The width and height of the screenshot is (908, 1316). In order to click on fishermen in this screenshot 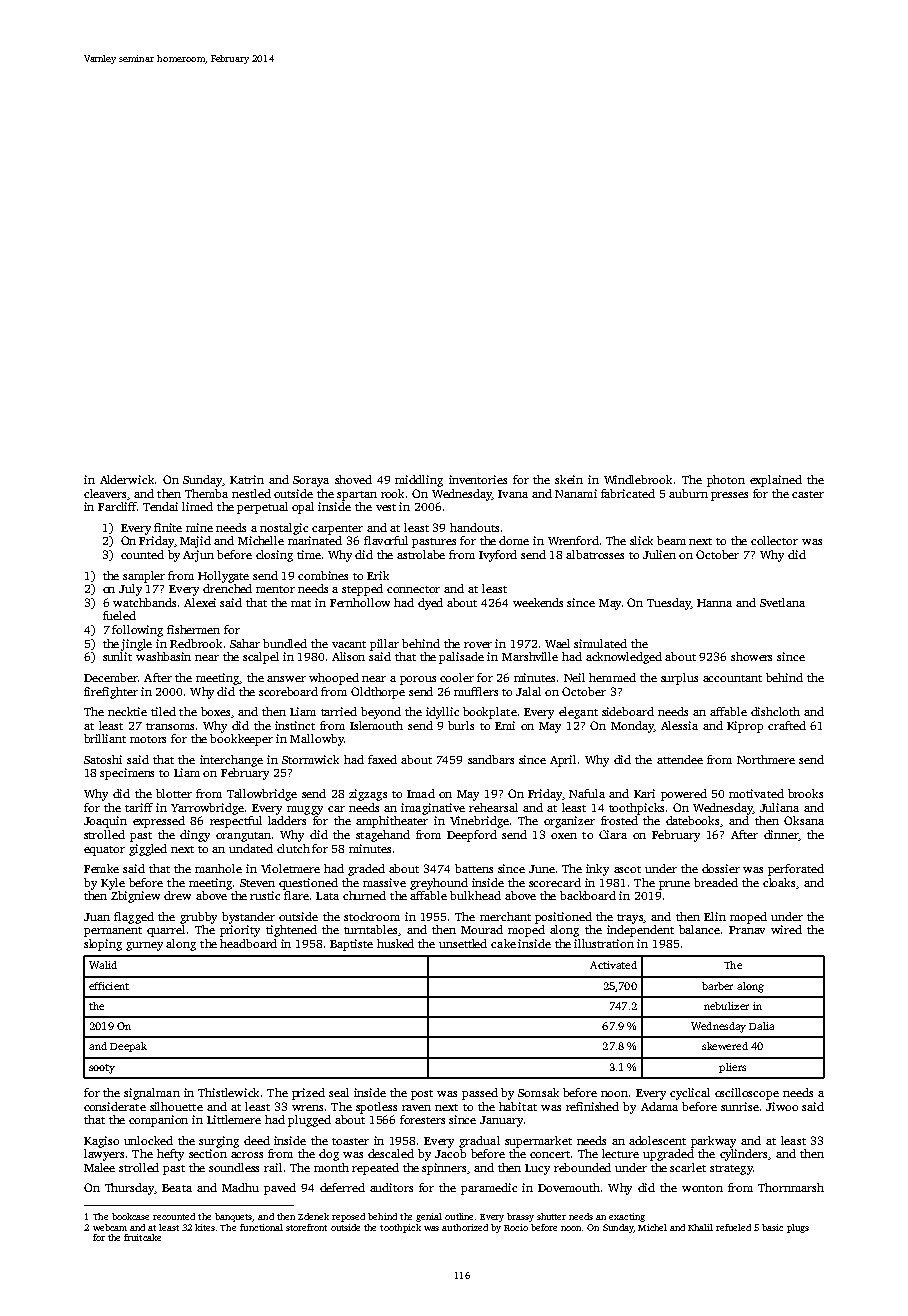, I will do `click(193, 629)`.
